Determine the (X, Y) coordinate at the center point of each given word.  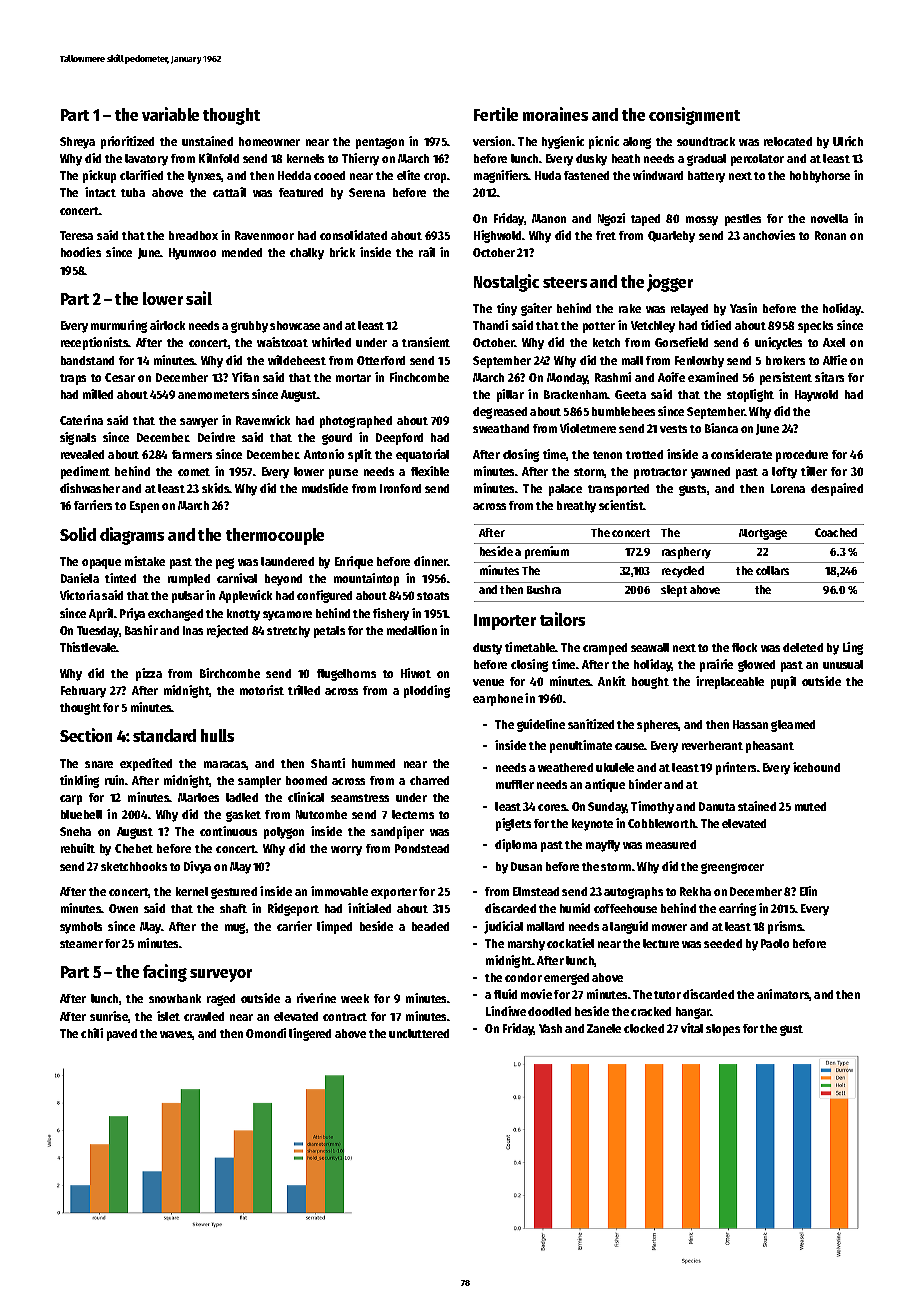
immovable (339, 891)
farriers (93, 505)
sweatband (501, 428)
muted (810, 806)
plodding (427, 691)
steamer (81, 944)
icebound (816, 767)
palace (565, 490)
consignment (694, 116)
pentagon (380, 143)
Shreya (77, 143)
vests (673, 429)
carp (71, 800)
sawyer (199, 423)
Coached (836, 532)
